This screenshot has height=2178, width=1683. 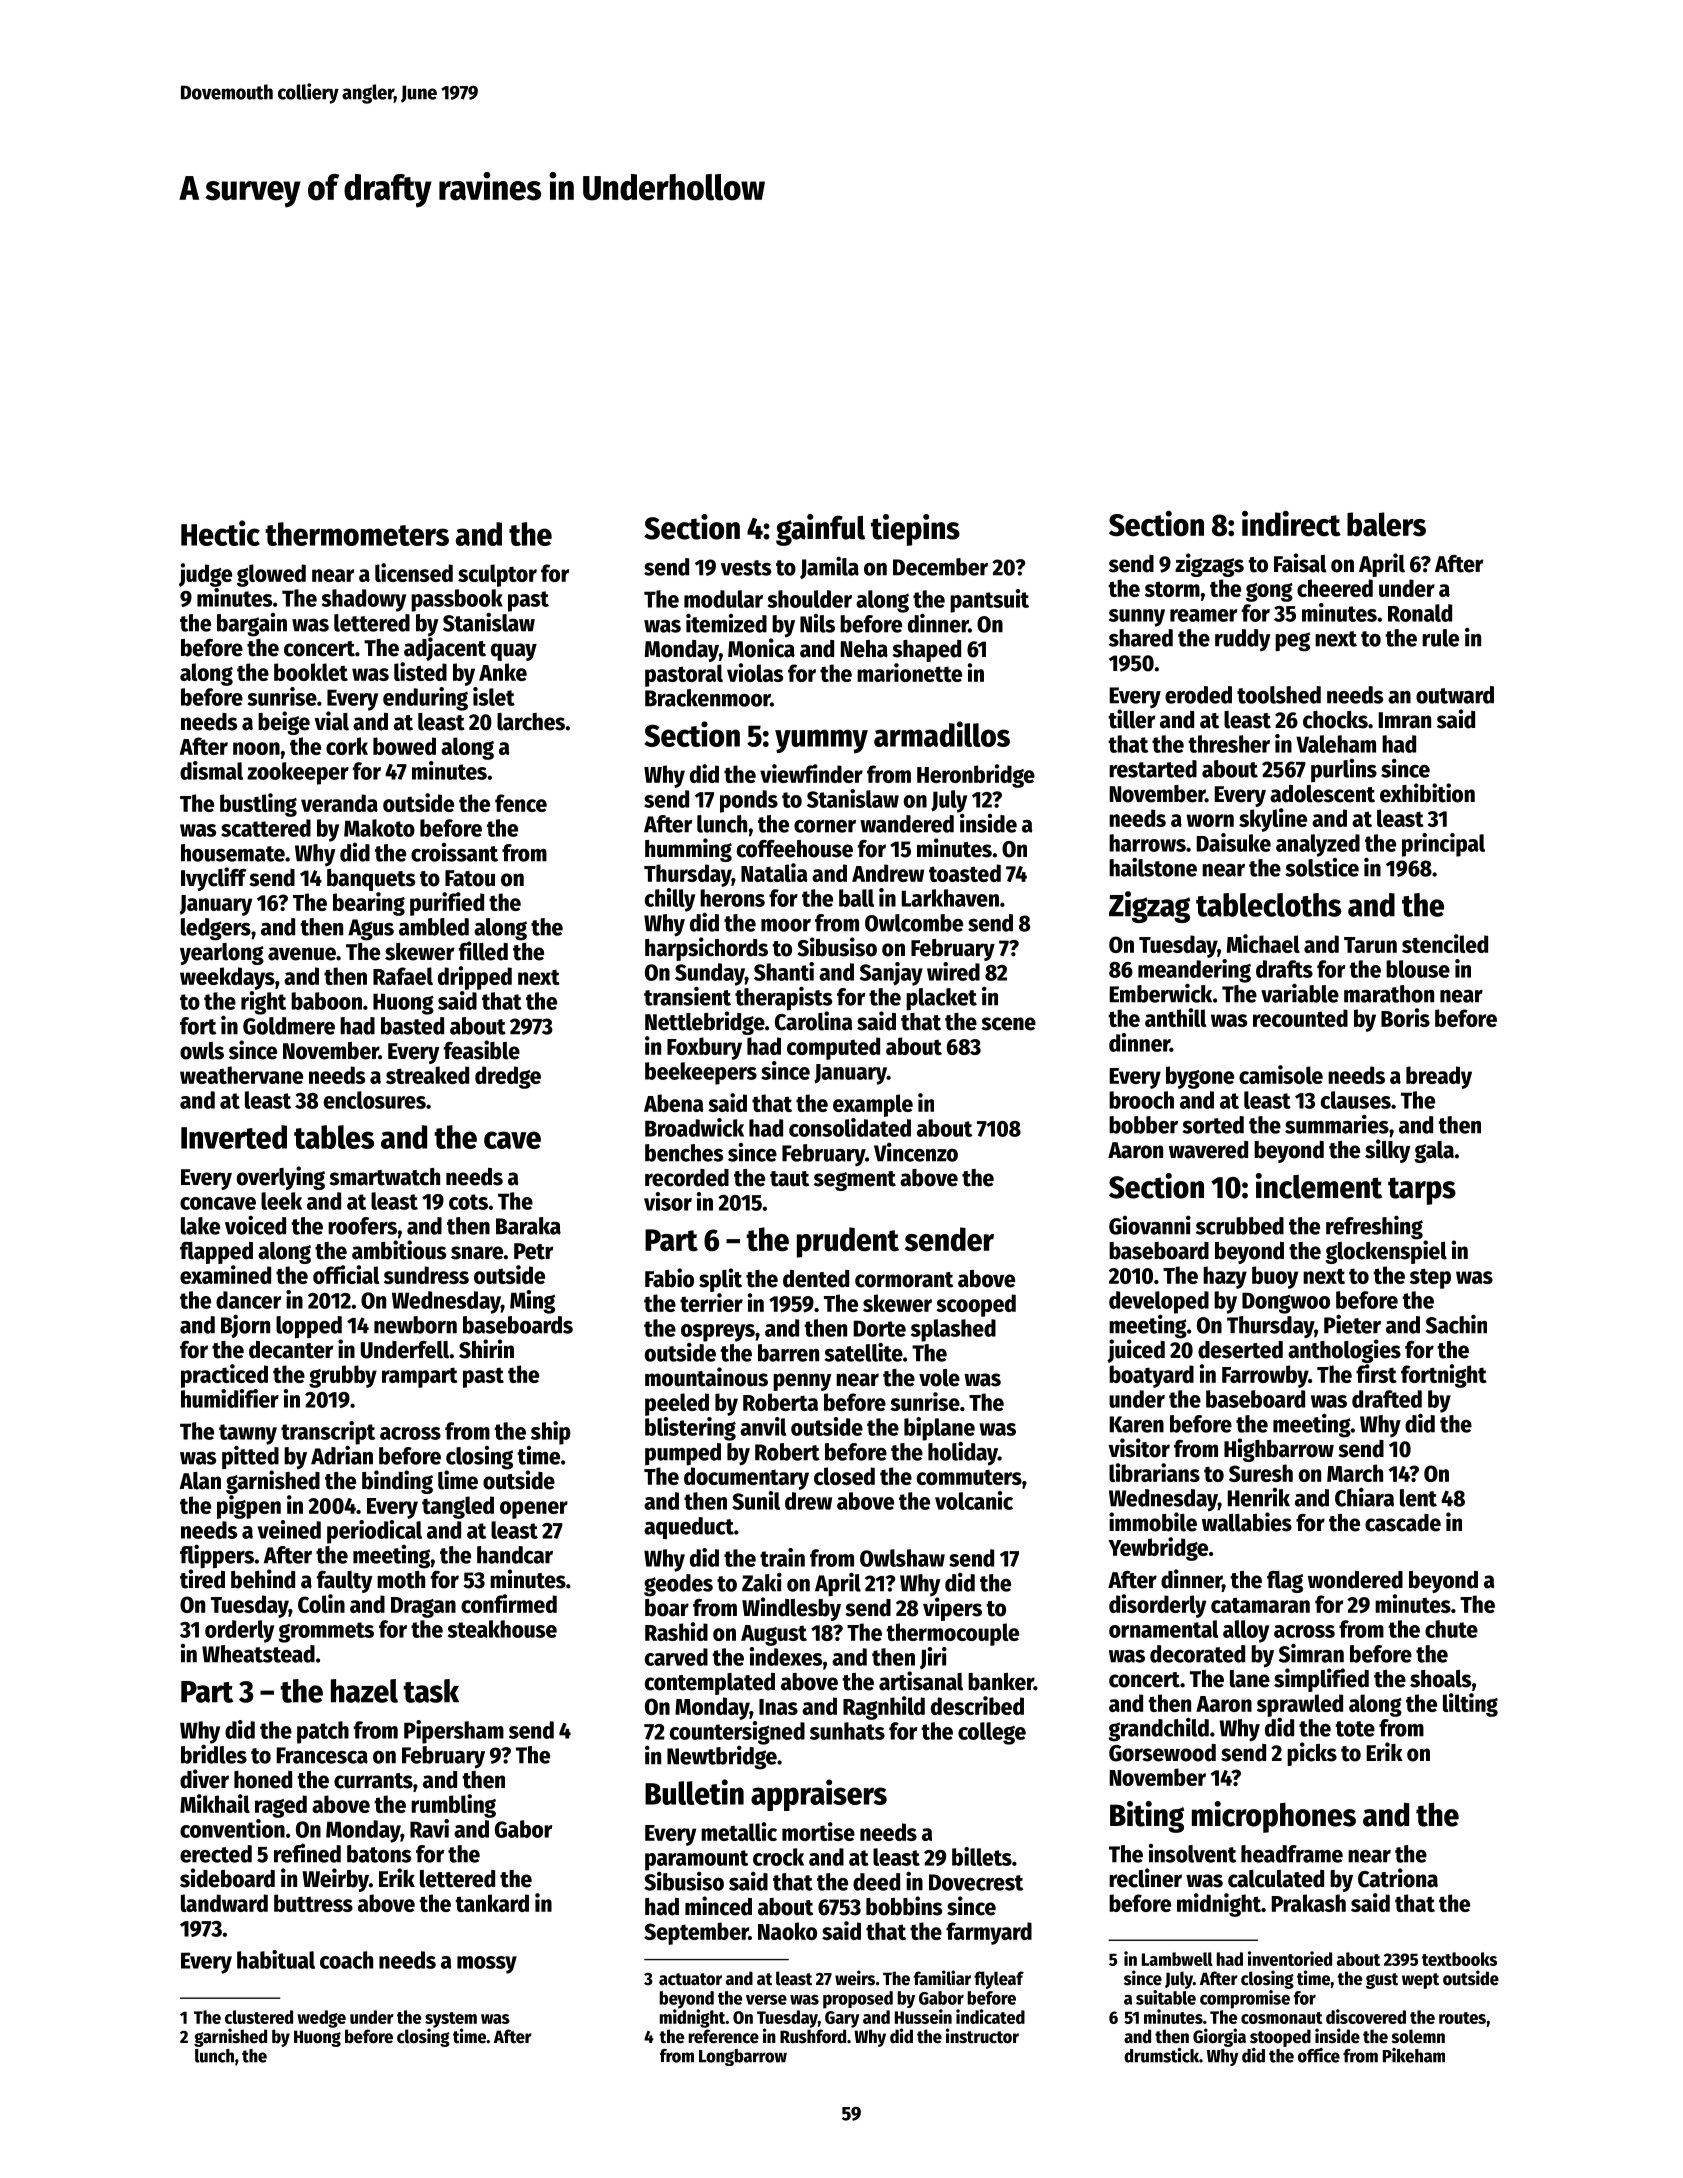 I want to click on Tarun, so click(x=1370, y=945).
